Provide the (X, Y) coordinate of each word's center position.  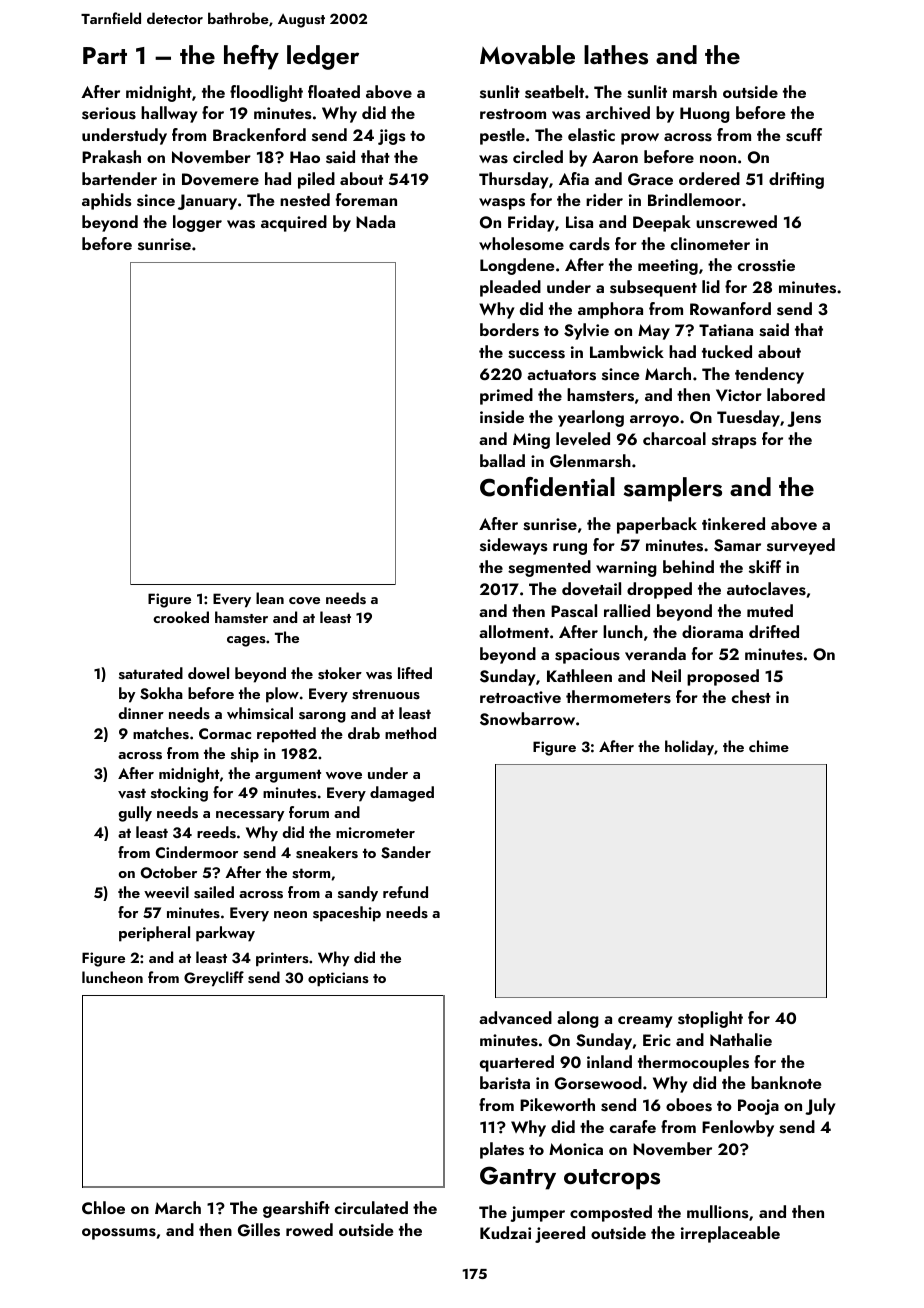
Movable (527, 55)
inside (502, 417)
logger (197, 223)
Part (105, 55)
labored (796, 394)
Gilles (259, 1230)
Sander (406, 852)
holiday (689, 747)
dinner (141, 713)
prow (640, 139)
